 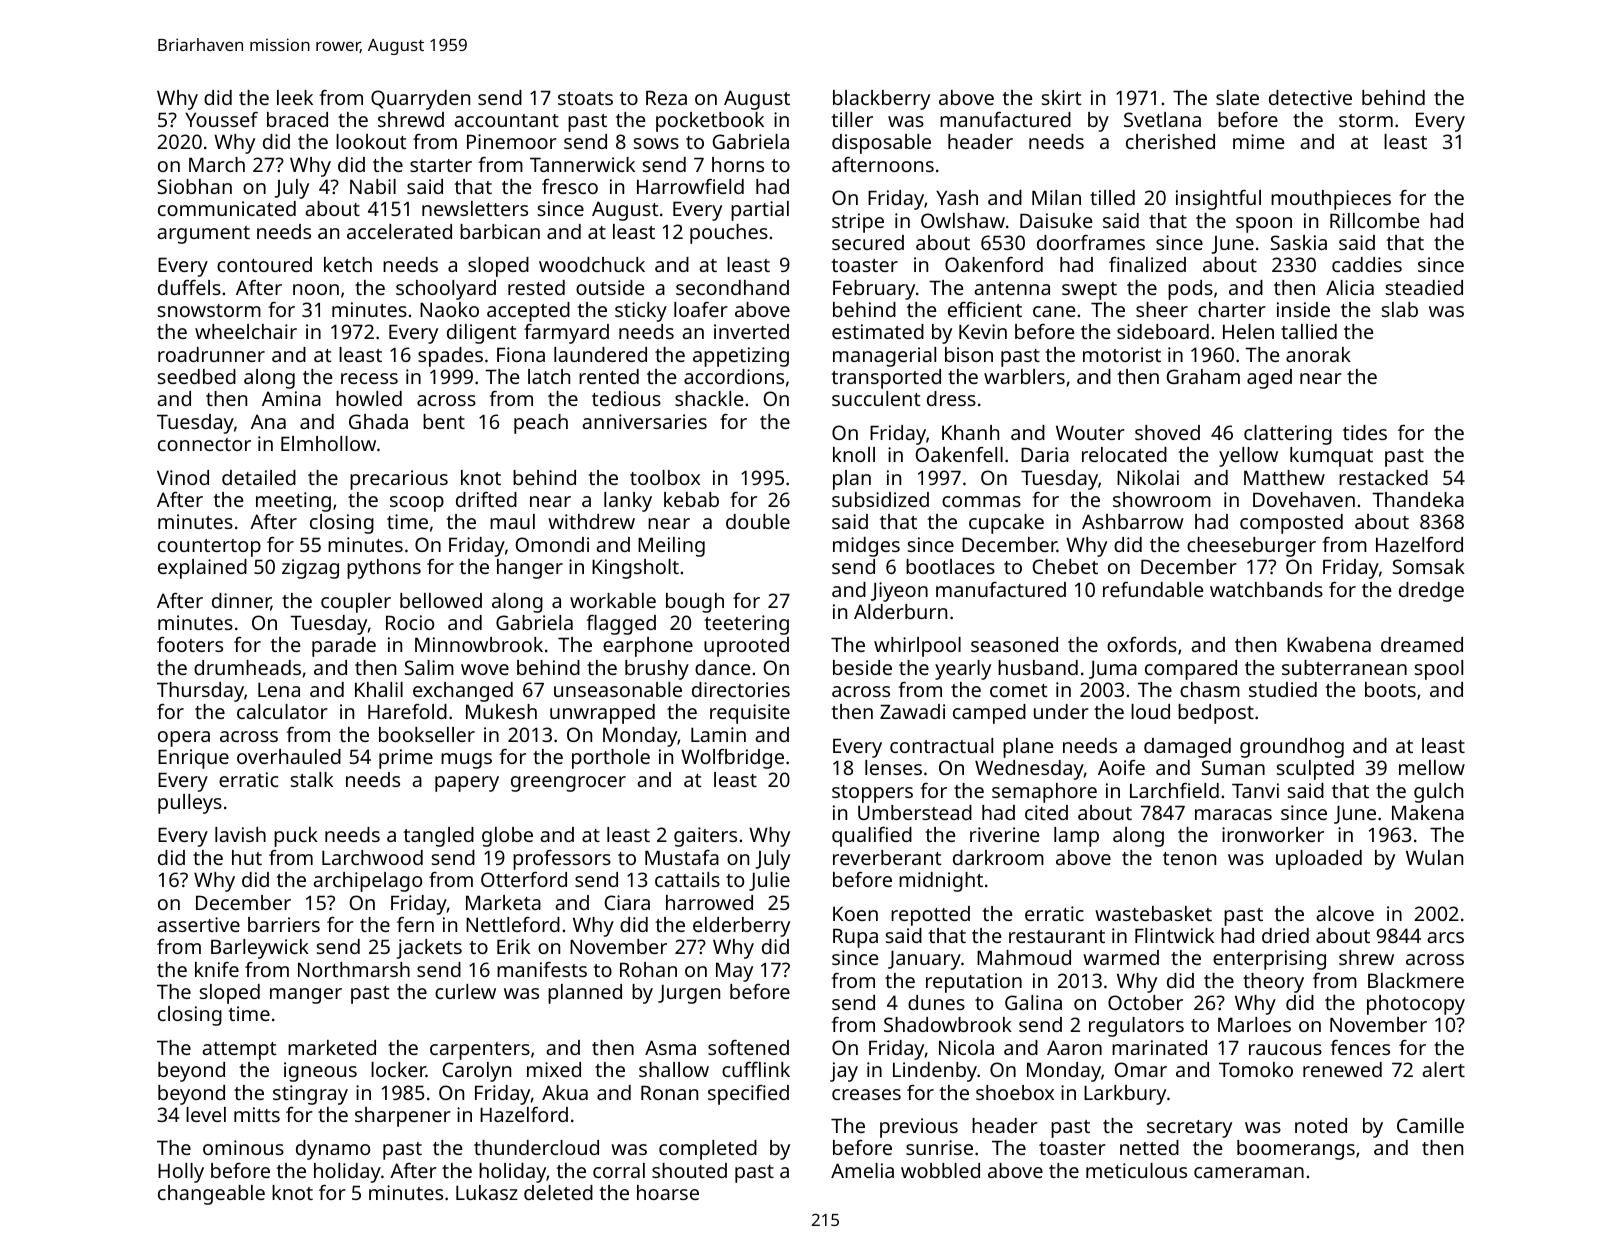 I want to click on Blackmere, so click(x=1416, y=980).
